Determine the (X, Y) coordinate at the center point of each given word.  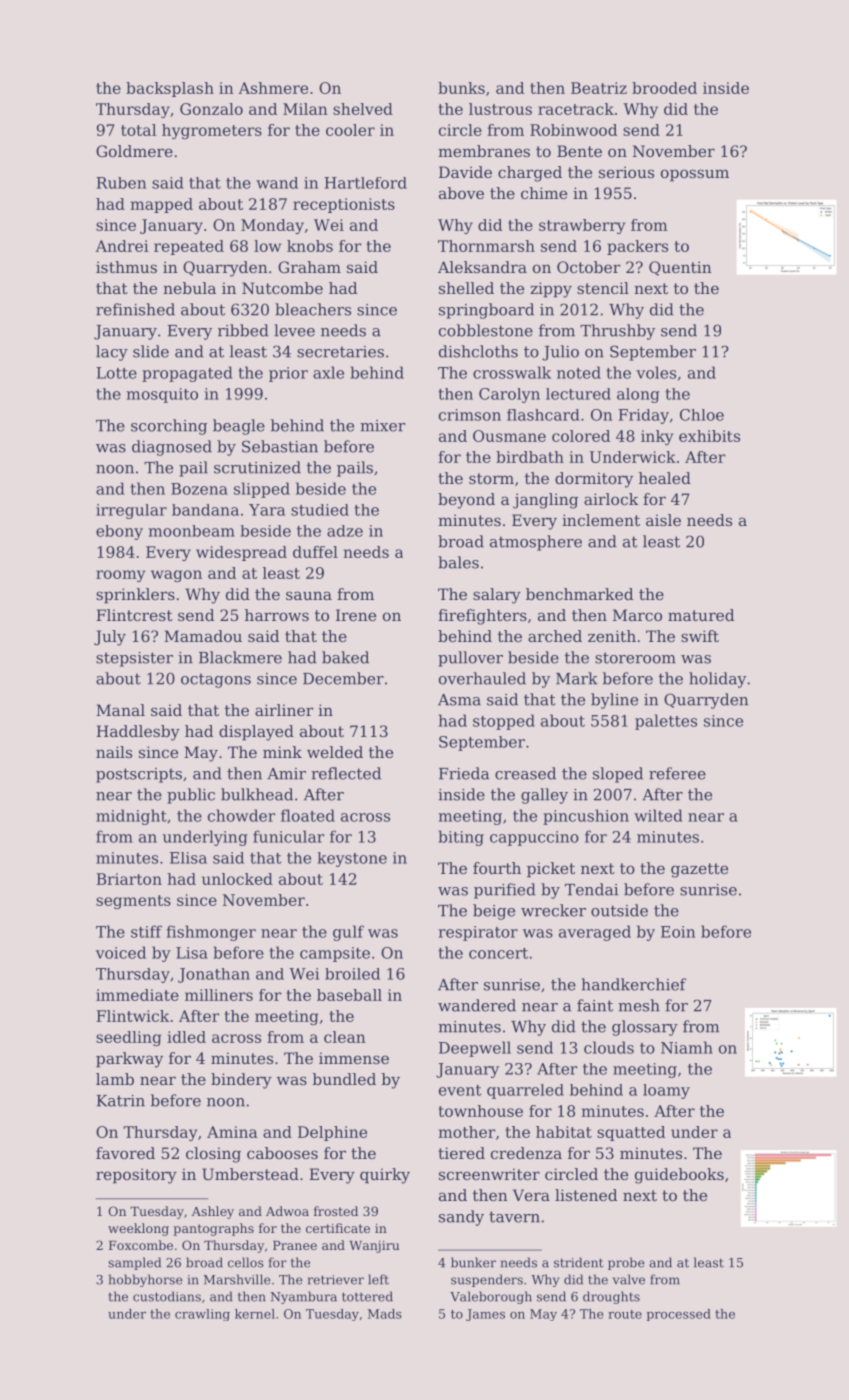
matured (701, 615)
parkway (129, 1060)
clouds (609, 1047)
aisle (663, 520)
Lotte (116, 373)
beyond (466, 501)
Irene (356, 615)
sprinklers (135, 596)
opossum (695, 175)
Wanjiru (374, 1247)
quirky (385, 1176)
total (138, 130)
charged (530, 174)
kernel (255, 1314)
